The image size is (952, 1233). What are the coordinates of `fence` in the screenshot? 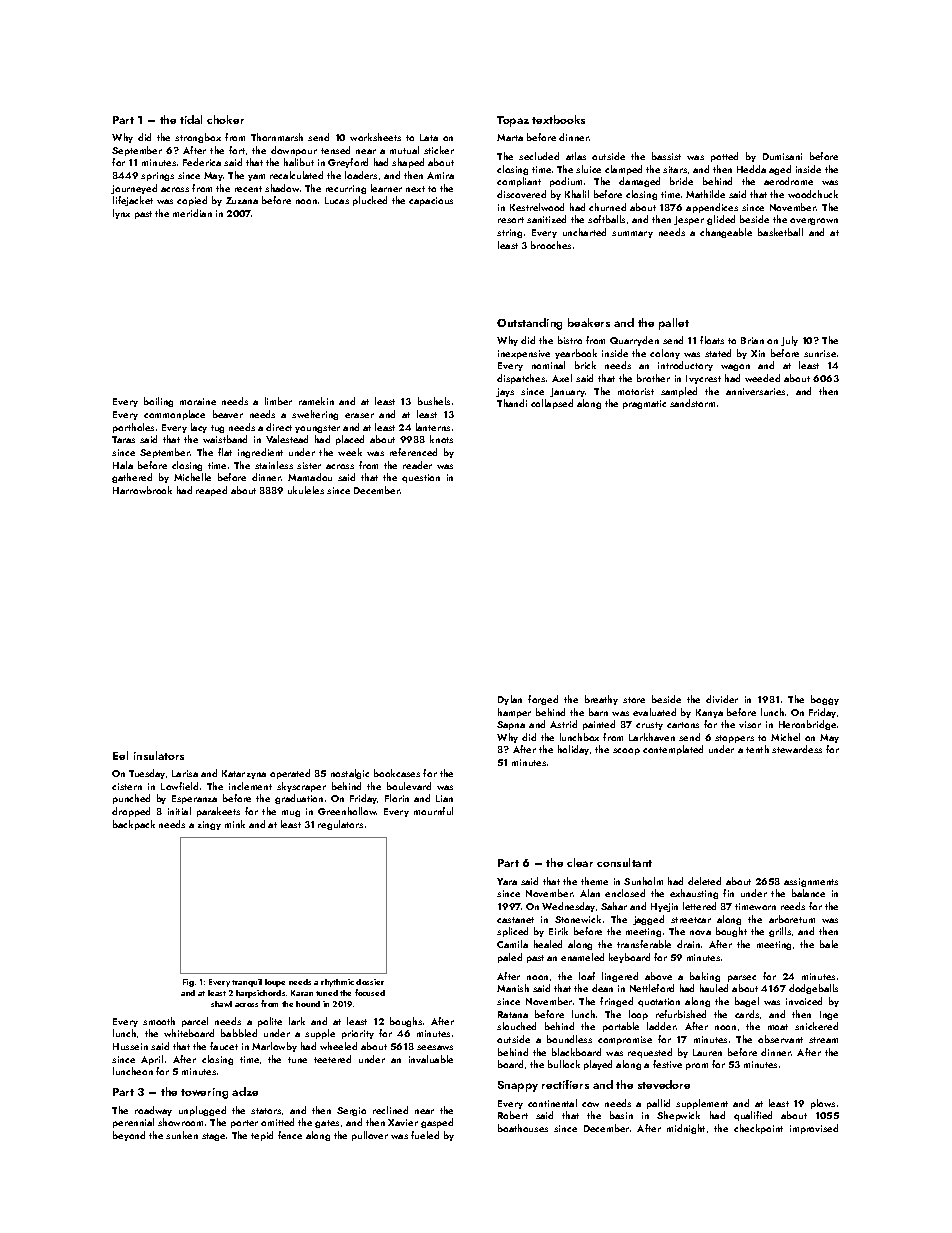 It's located at (290, 1135).
